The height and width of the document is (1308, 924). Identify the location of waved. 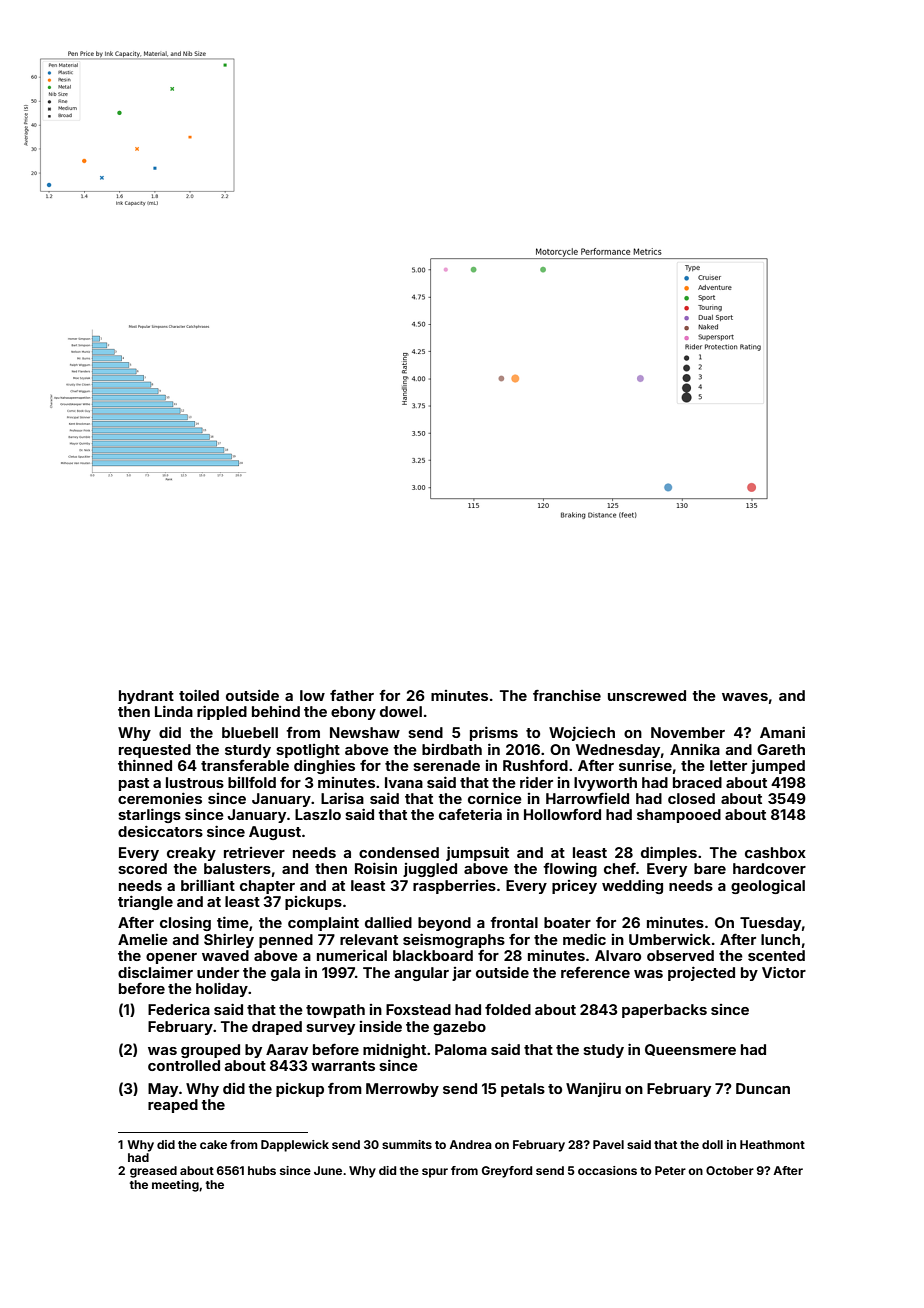
(225, 955).
